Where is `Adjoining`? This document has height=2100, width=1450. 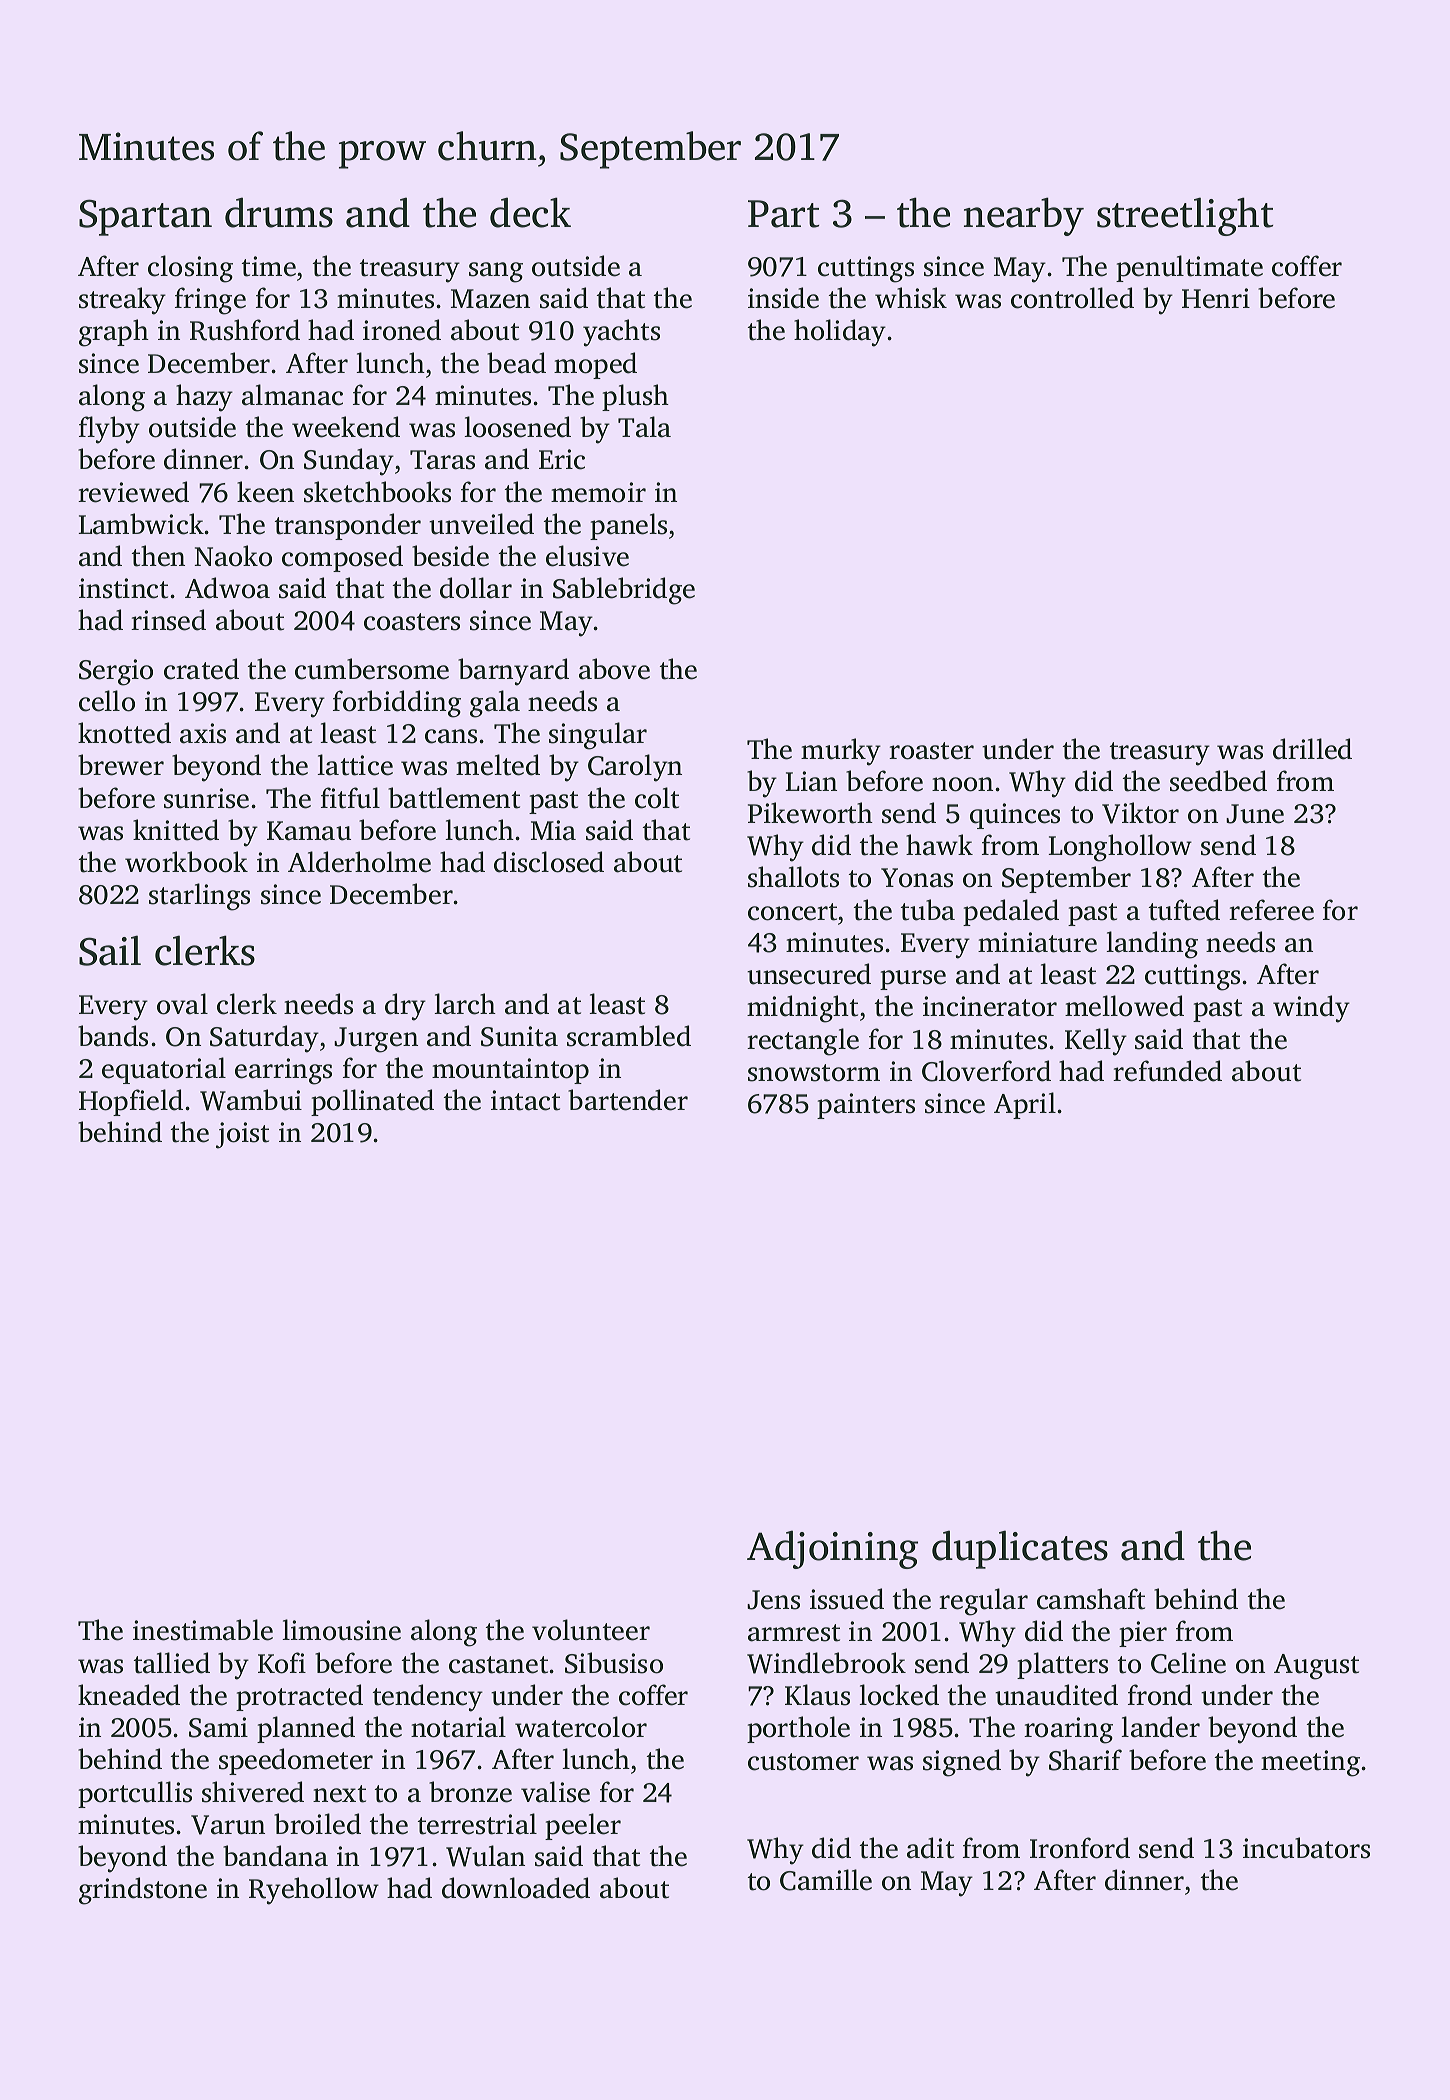 Adjoining is located at coordinates (832, 1549).
